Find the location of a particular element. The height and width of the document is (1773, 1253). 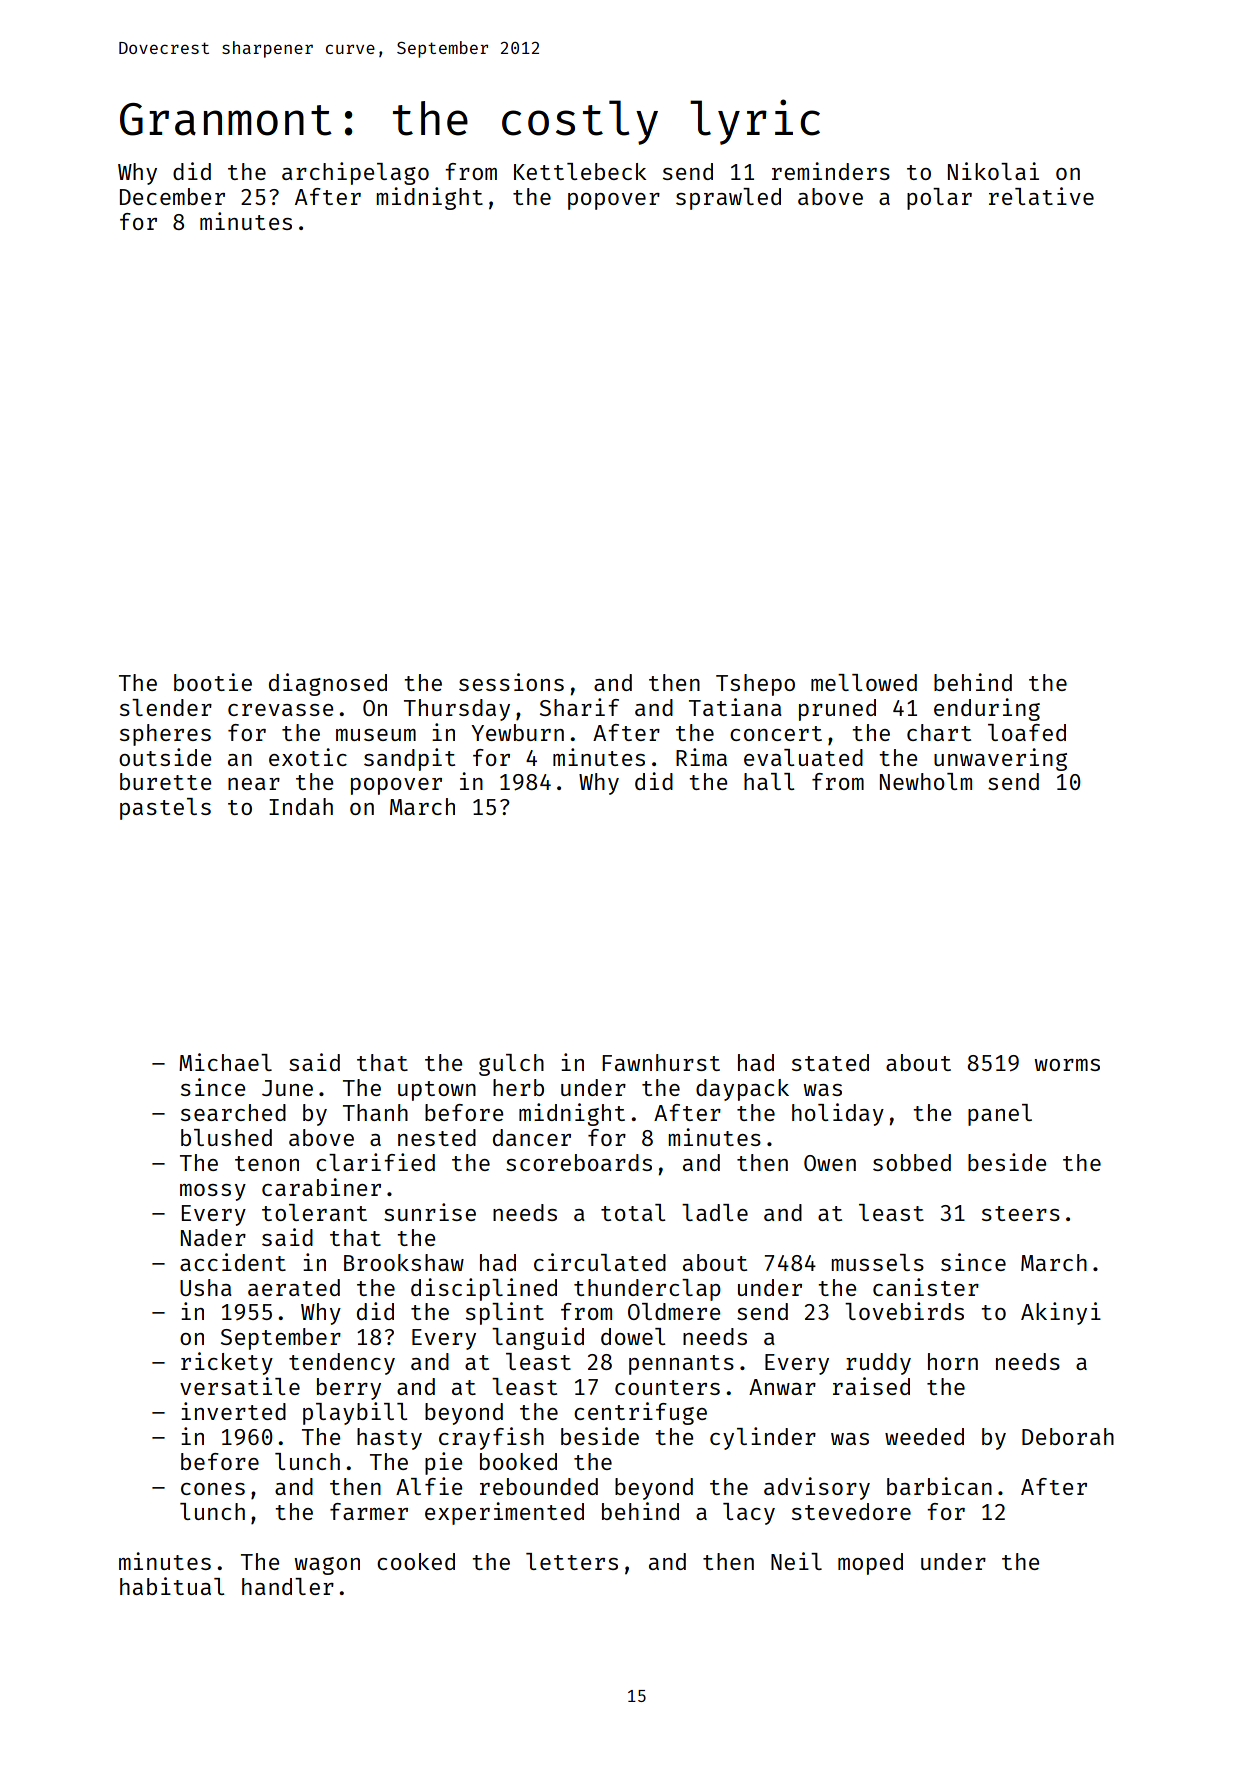

handler is located at coordinates (288, 1586).
